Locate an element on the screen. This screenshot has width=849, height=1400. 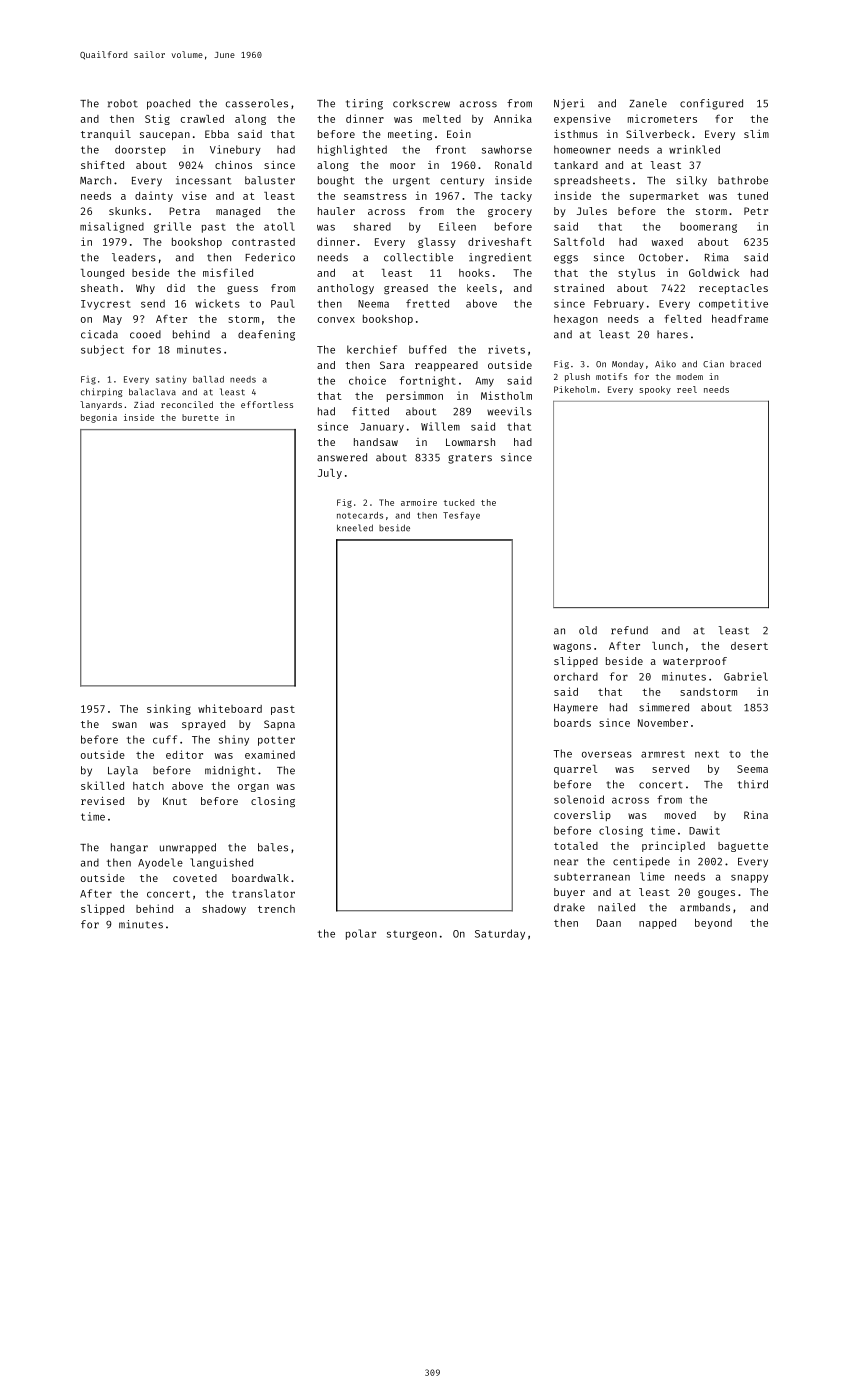
bought is located at coordinates (336, 181).
